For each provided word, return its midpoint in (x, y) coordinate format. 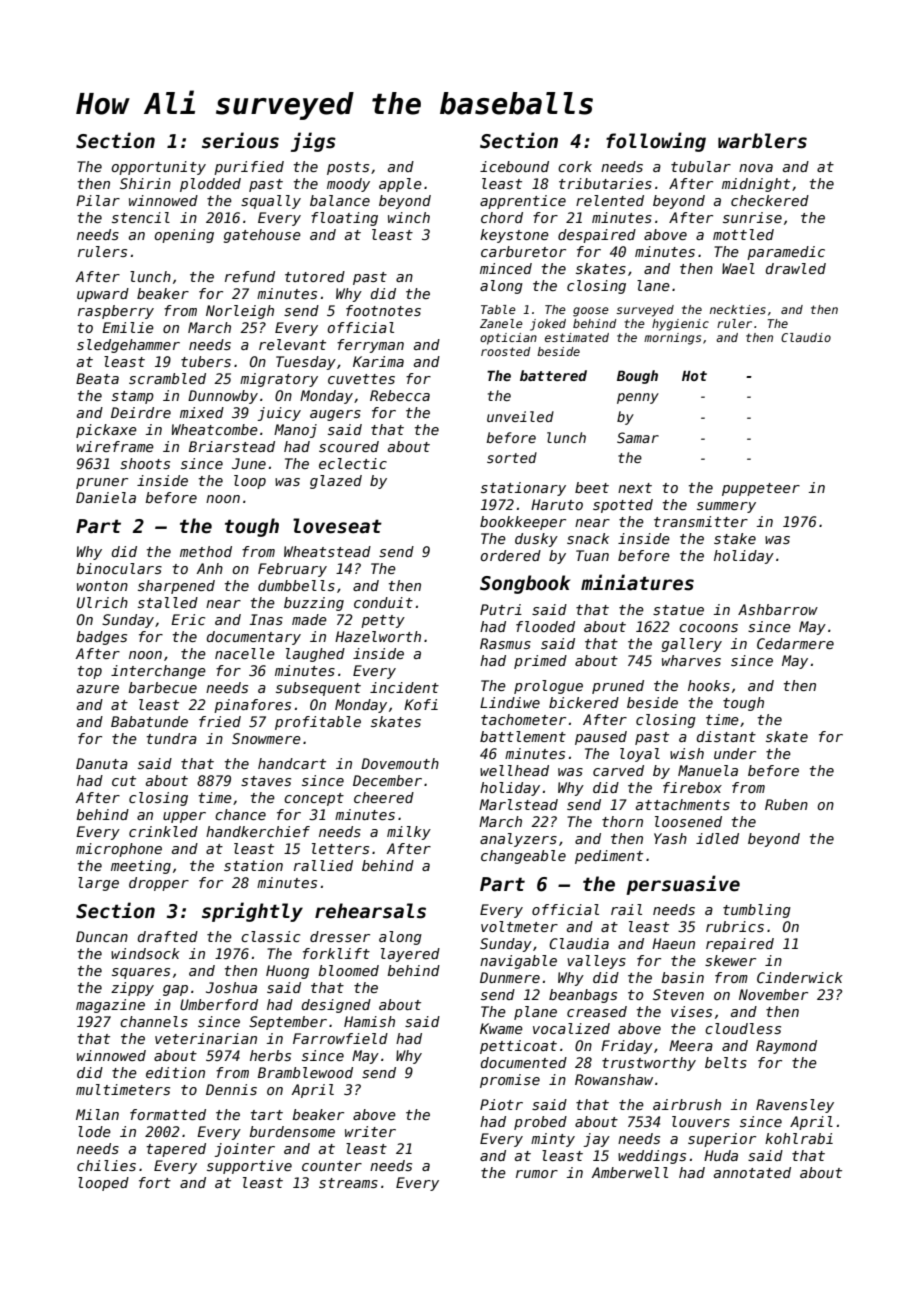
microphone (119, 850)
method (206, 551)
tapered (176, 1150)
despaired (597, 236)
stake (735, 538)
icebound (514, 166)
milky (409, 833)
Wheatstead (327, 551)
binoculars (119, 568)
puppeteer (761, 489)
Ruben (786, 804)
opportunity (158, 168)
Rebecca (400, 395)
